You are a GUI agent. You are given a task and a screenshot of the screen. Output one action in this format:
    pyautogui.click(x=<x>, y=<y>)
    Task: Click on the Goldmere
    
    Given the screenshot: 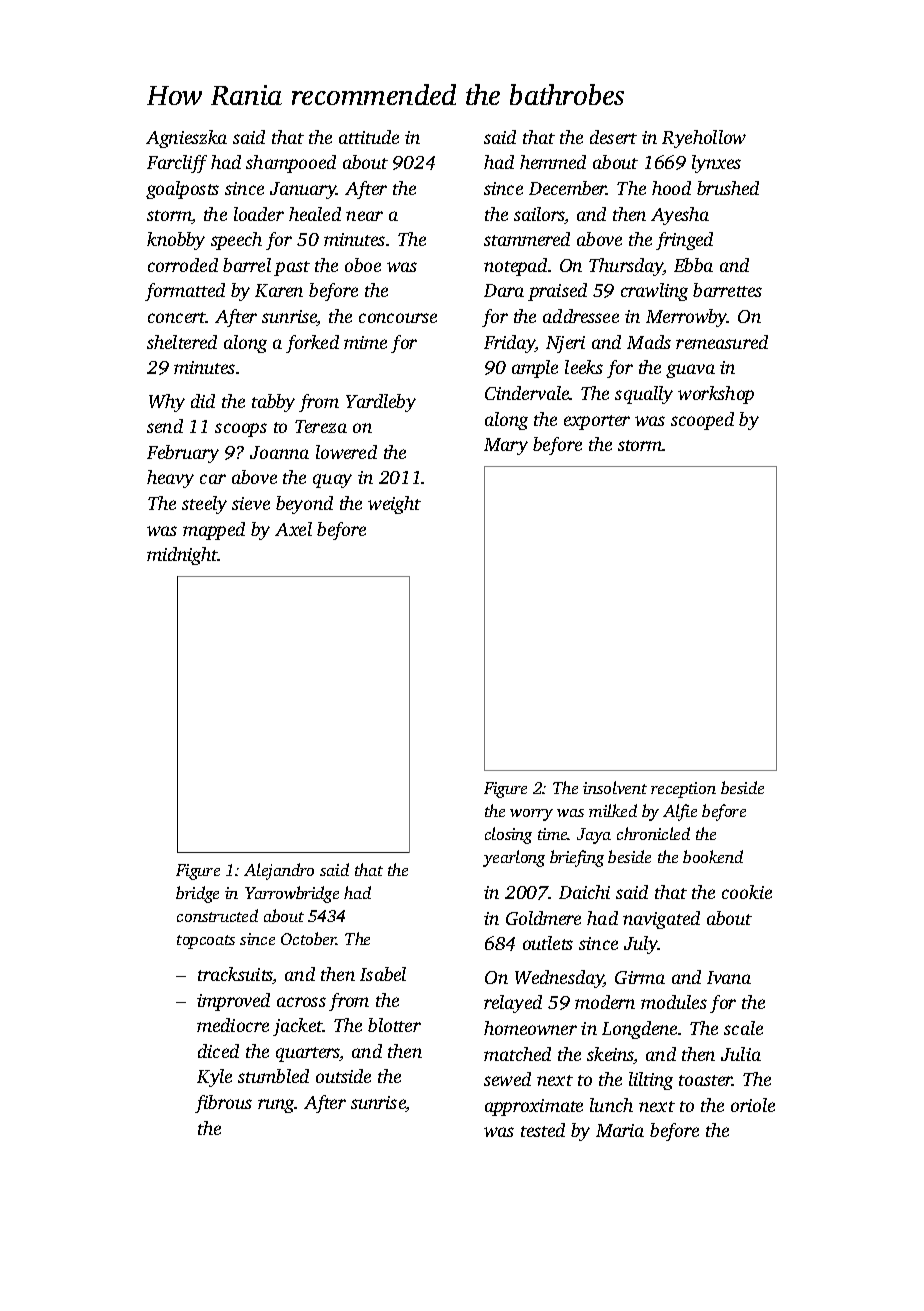 What is the action you would take?
    pyautogui.click(x=543, y=918)
